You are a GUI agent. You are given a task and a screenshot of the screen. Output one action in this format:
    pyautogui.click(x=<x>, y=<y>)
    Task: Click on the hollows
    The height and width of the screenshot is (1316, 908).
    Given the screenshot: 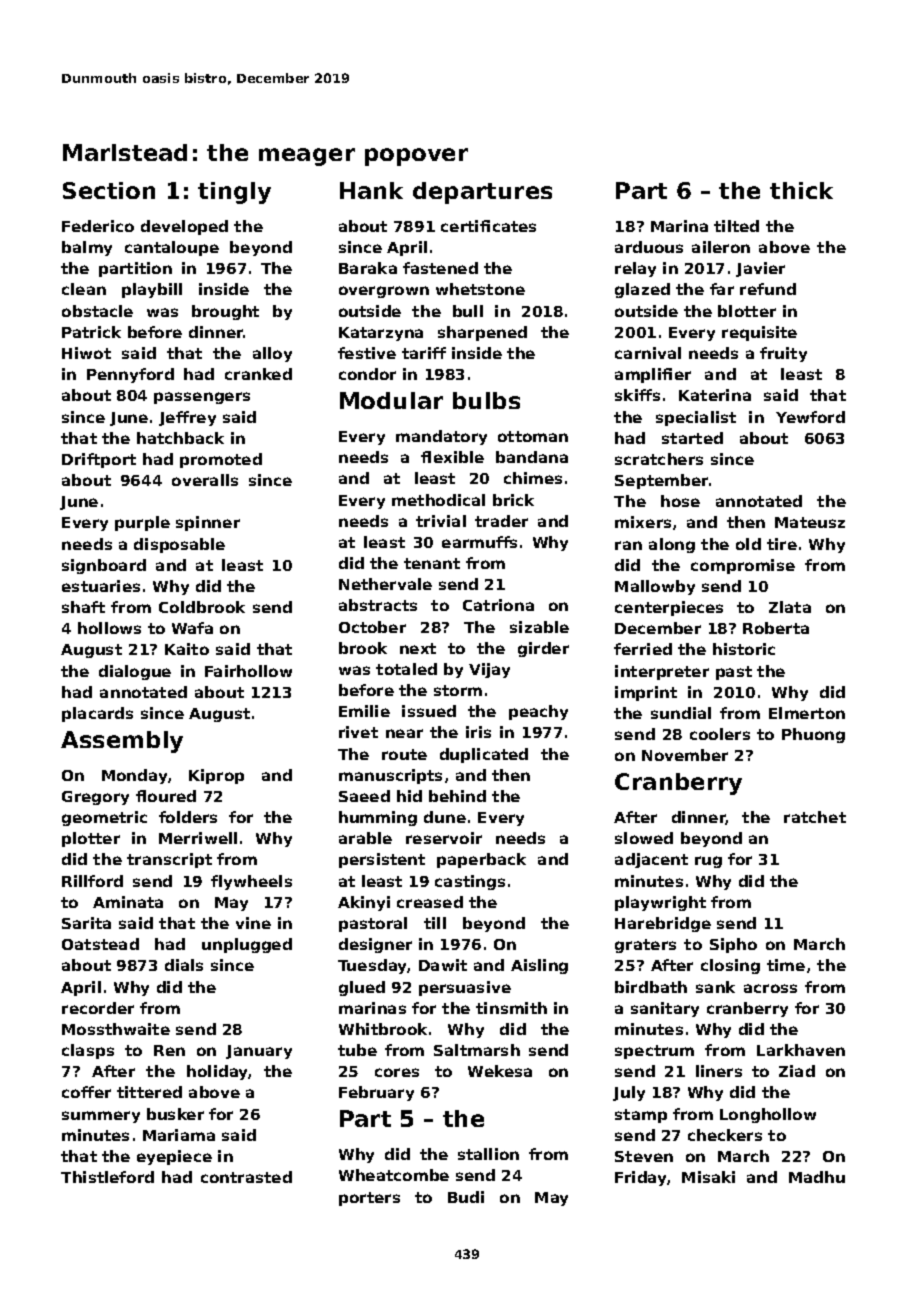 What is the action you would take?
    pyautogui.click(x=109, y=628)
